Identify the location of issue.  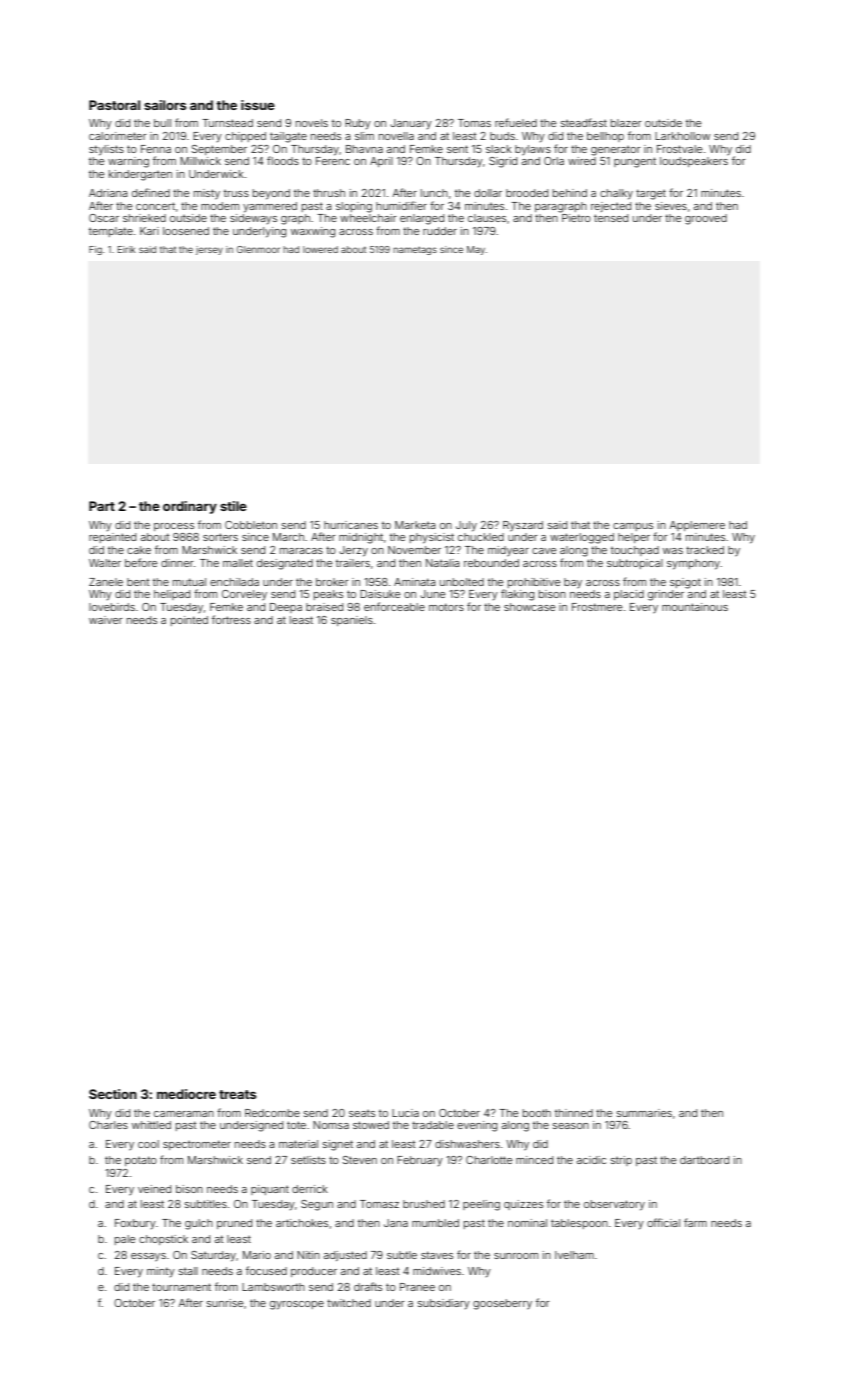
(258, 105).
